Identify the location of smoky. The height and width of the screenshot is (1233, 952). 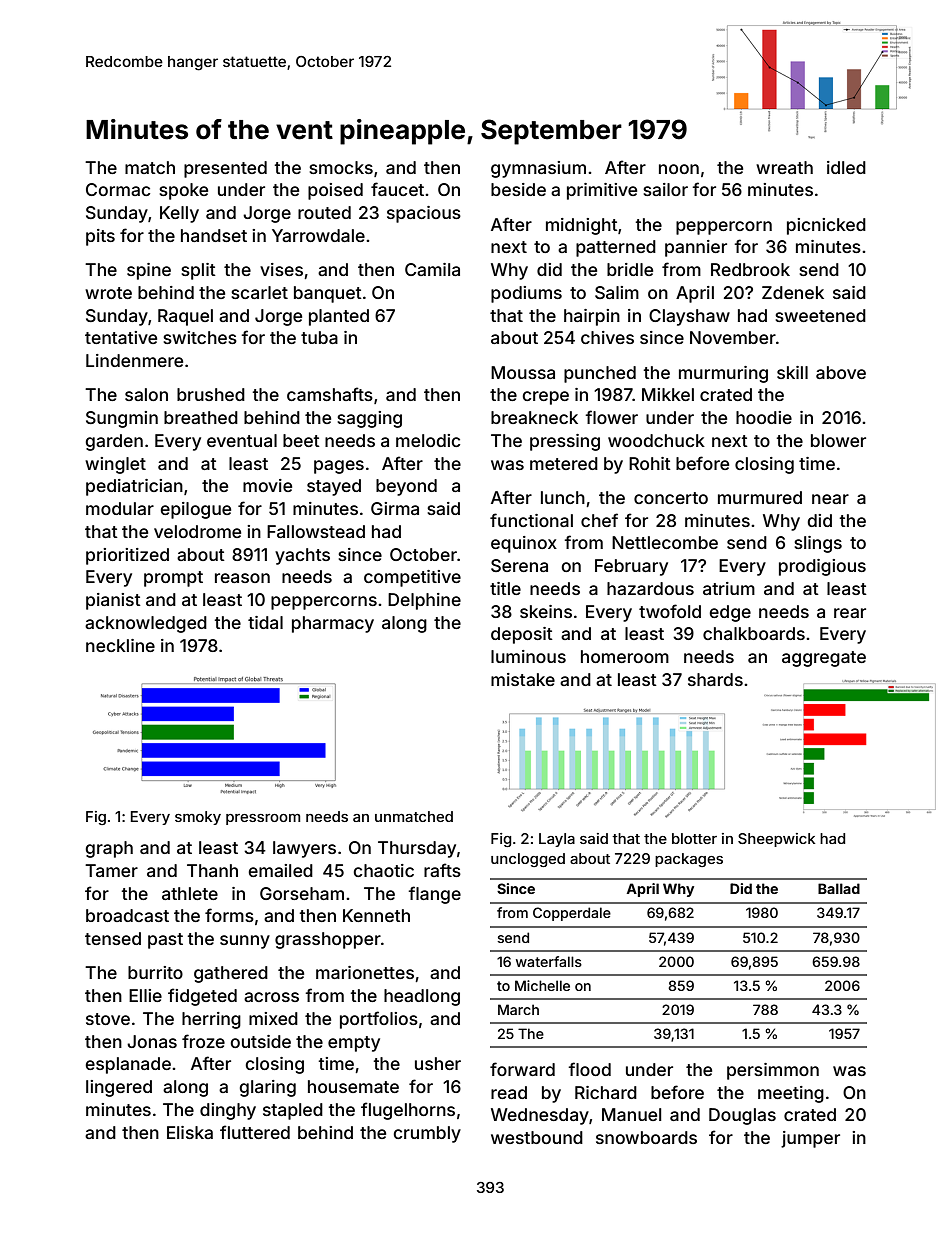
(198, 818).
